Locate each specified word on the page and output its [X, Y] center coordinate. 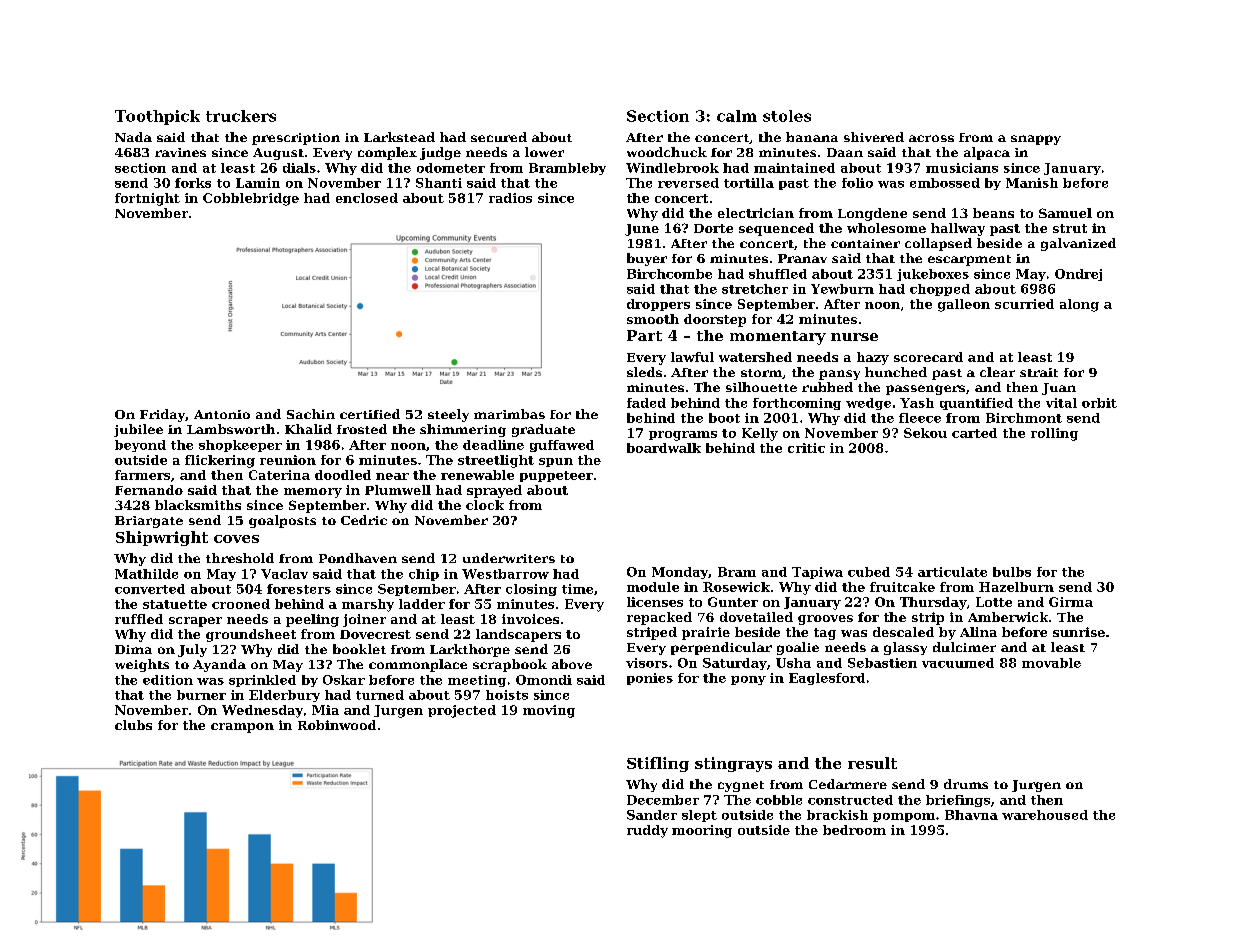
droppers [658, 305]
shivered [874, 137]
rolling [1054, 434]
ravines [180, 152]
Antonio [222, 414]
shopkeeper [240, 446]
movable [1051, 663]
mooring [702, 831]
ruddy [647, 831]
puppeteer [556, 476]
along [1079, 305]
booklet [359, 649]
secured [499, 137]
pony [748, 680]
